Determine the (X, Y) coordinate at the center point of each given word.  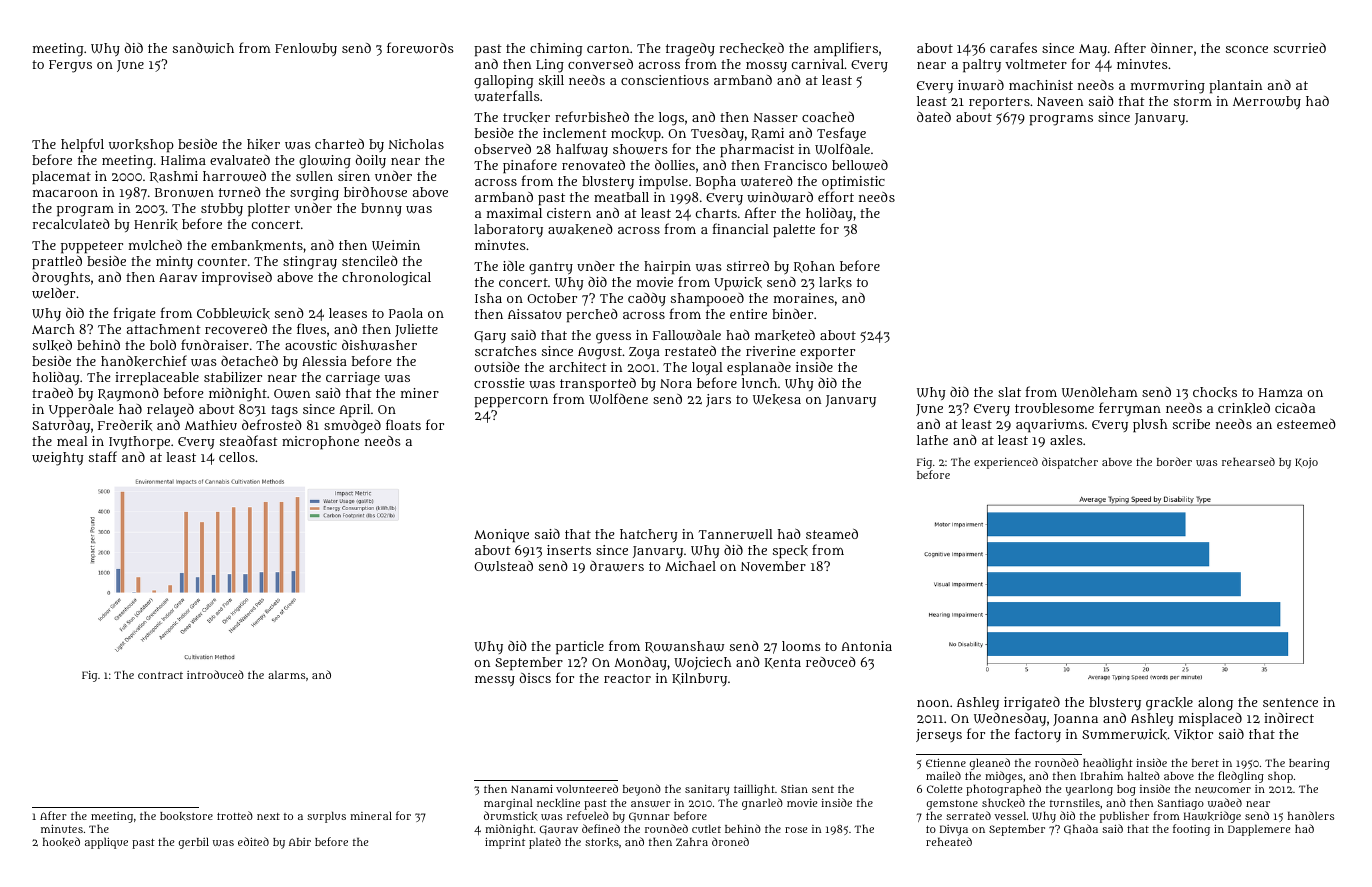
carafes (1013, 47)
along (1215, 704)
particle (580, 648)
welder (53, 293)
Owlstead (503, 566)
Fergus (70, 66)
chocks (1215, 392)
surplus (326, 817)
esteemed (1306, 424)
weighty (58, 459)
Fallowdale (687, 335)
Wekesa (777, 399)
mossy (766, 67)
